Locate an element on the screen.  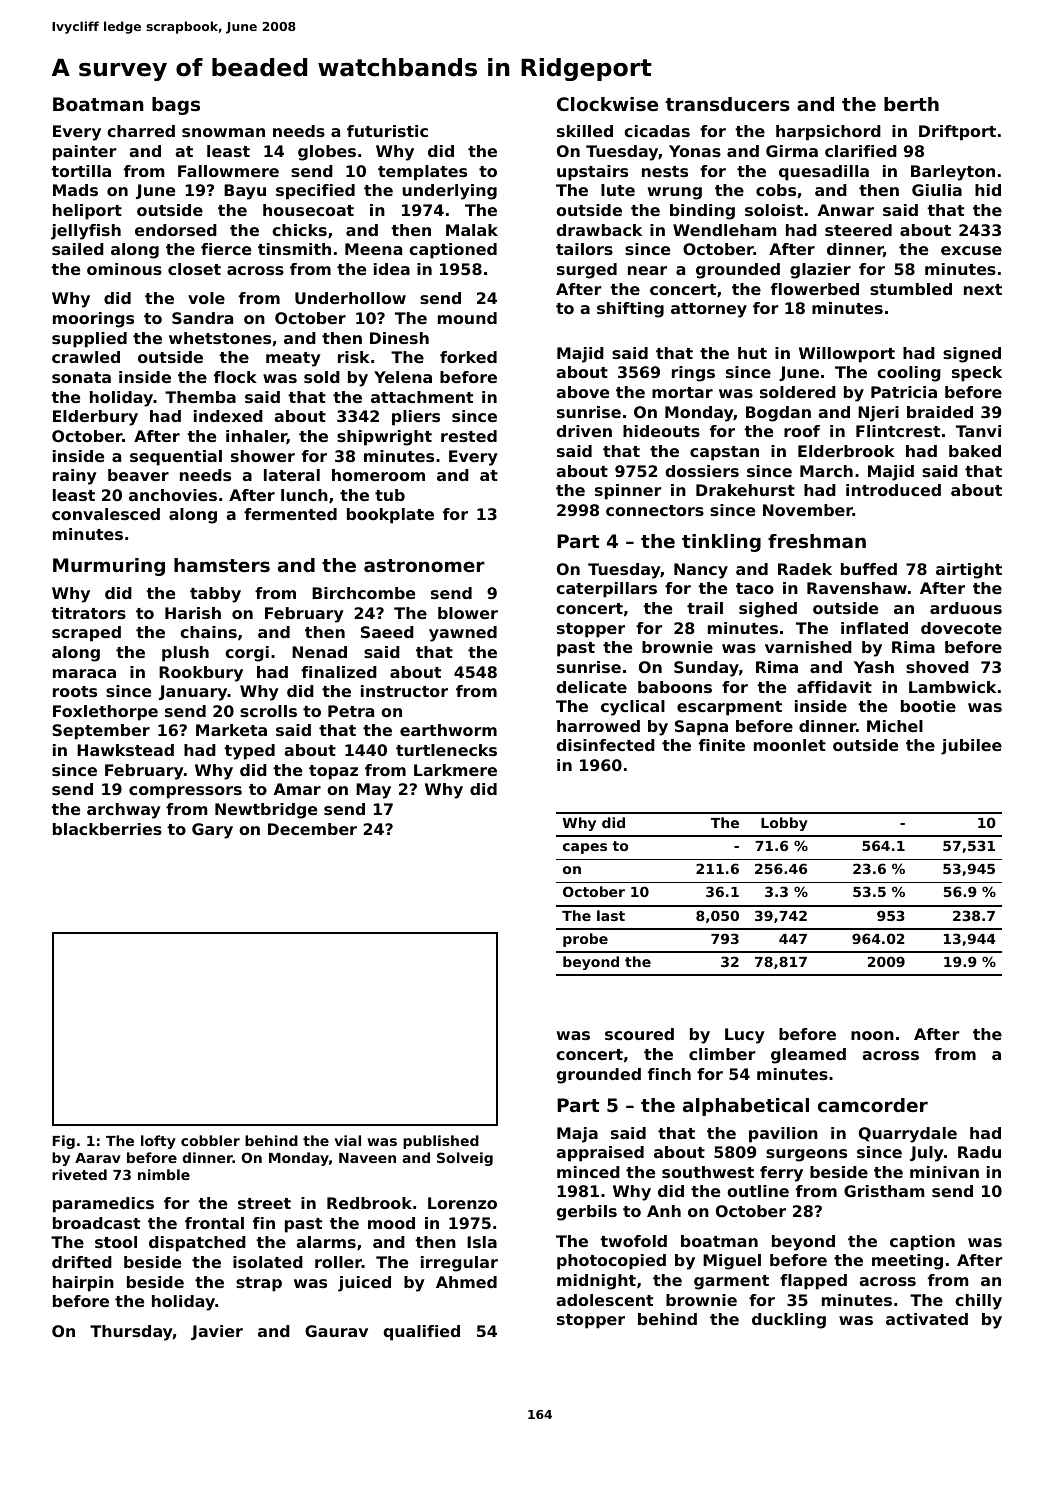
globes is located at coordinates (327, 153).
